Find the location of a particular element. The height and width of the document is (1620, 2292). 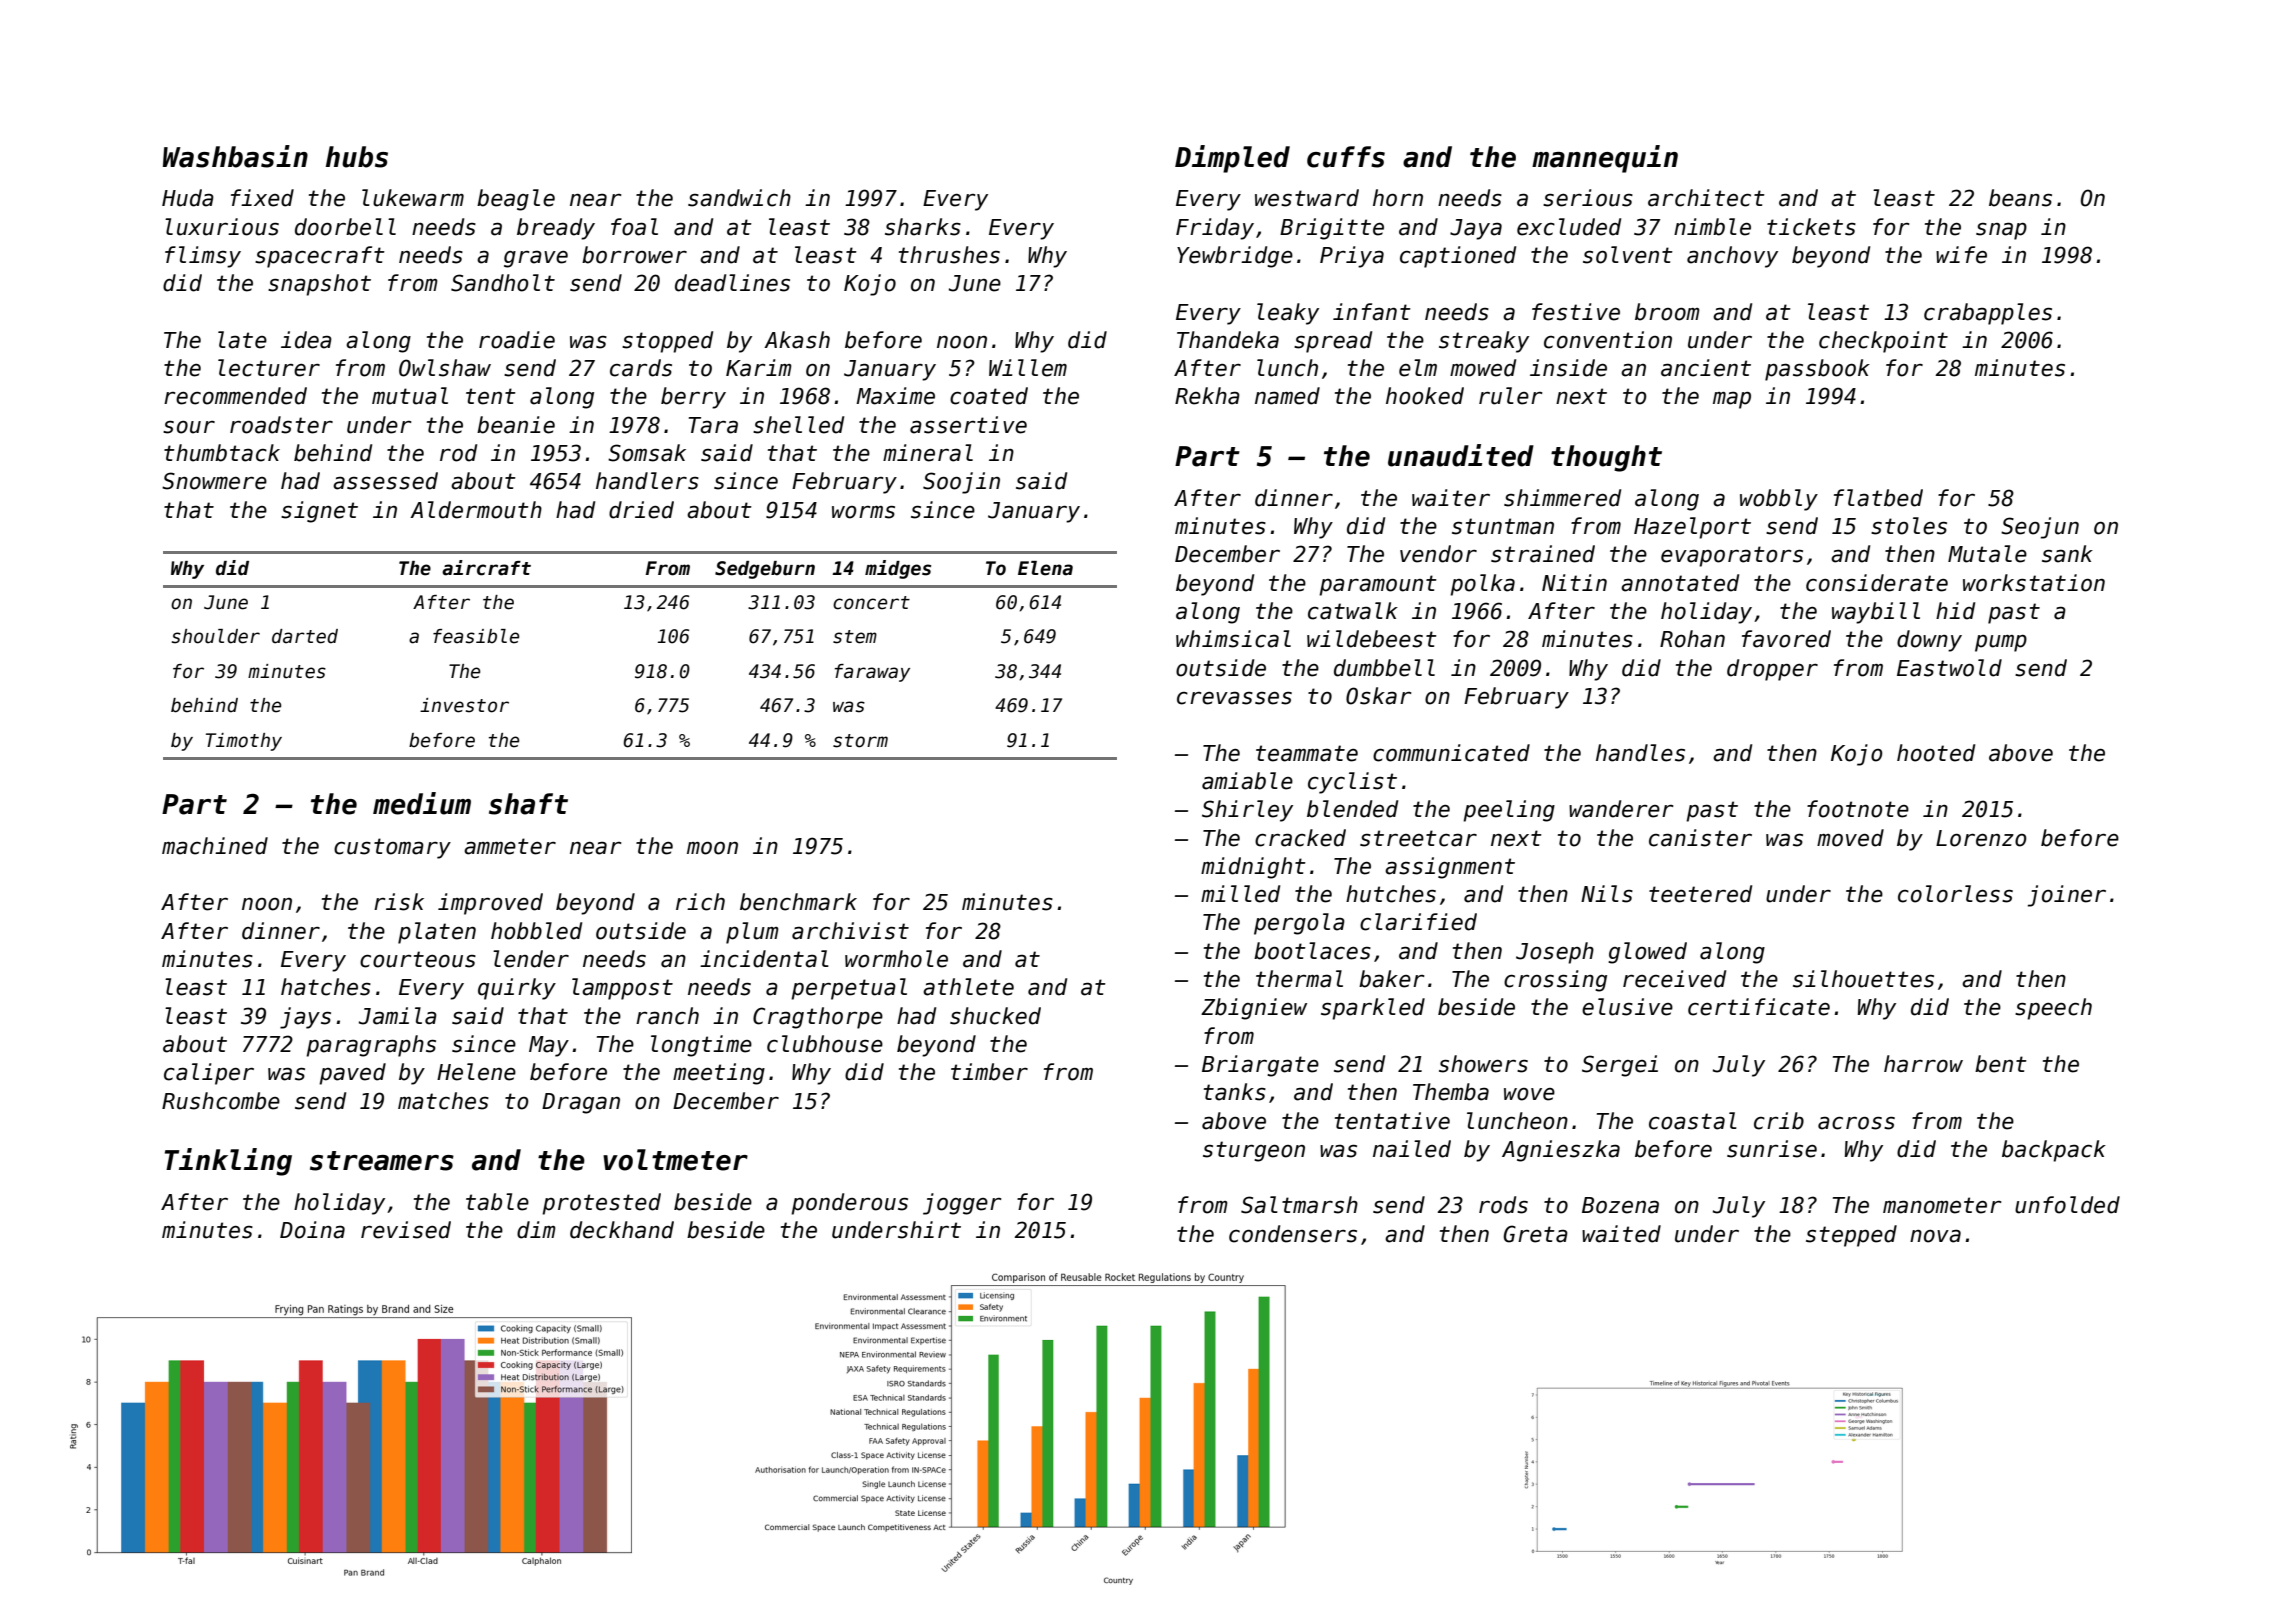

Washbasin is located at coordinates (235, 156).
